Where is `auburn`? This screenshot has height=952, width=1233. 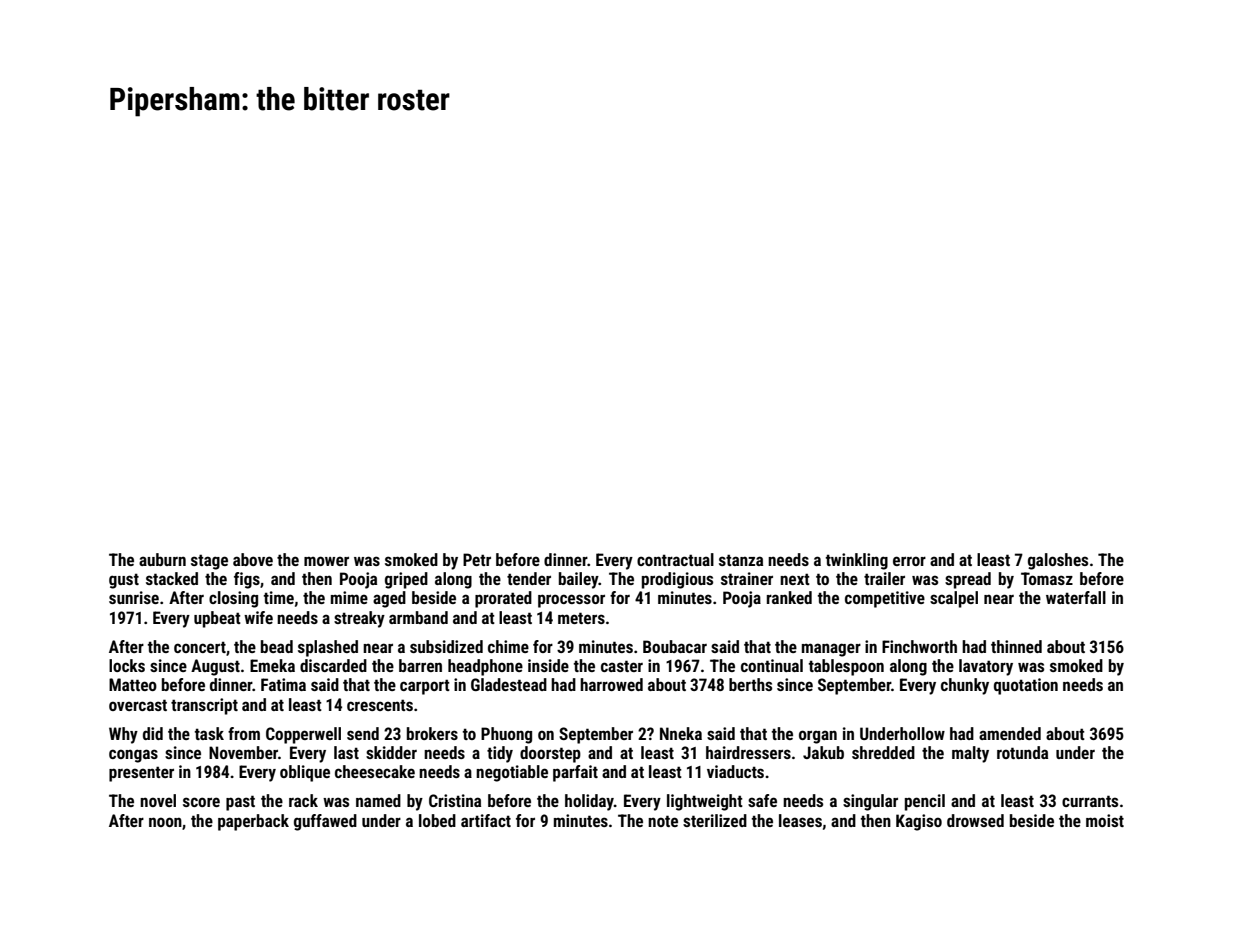 auburn is located at coordinates (162, 559).
